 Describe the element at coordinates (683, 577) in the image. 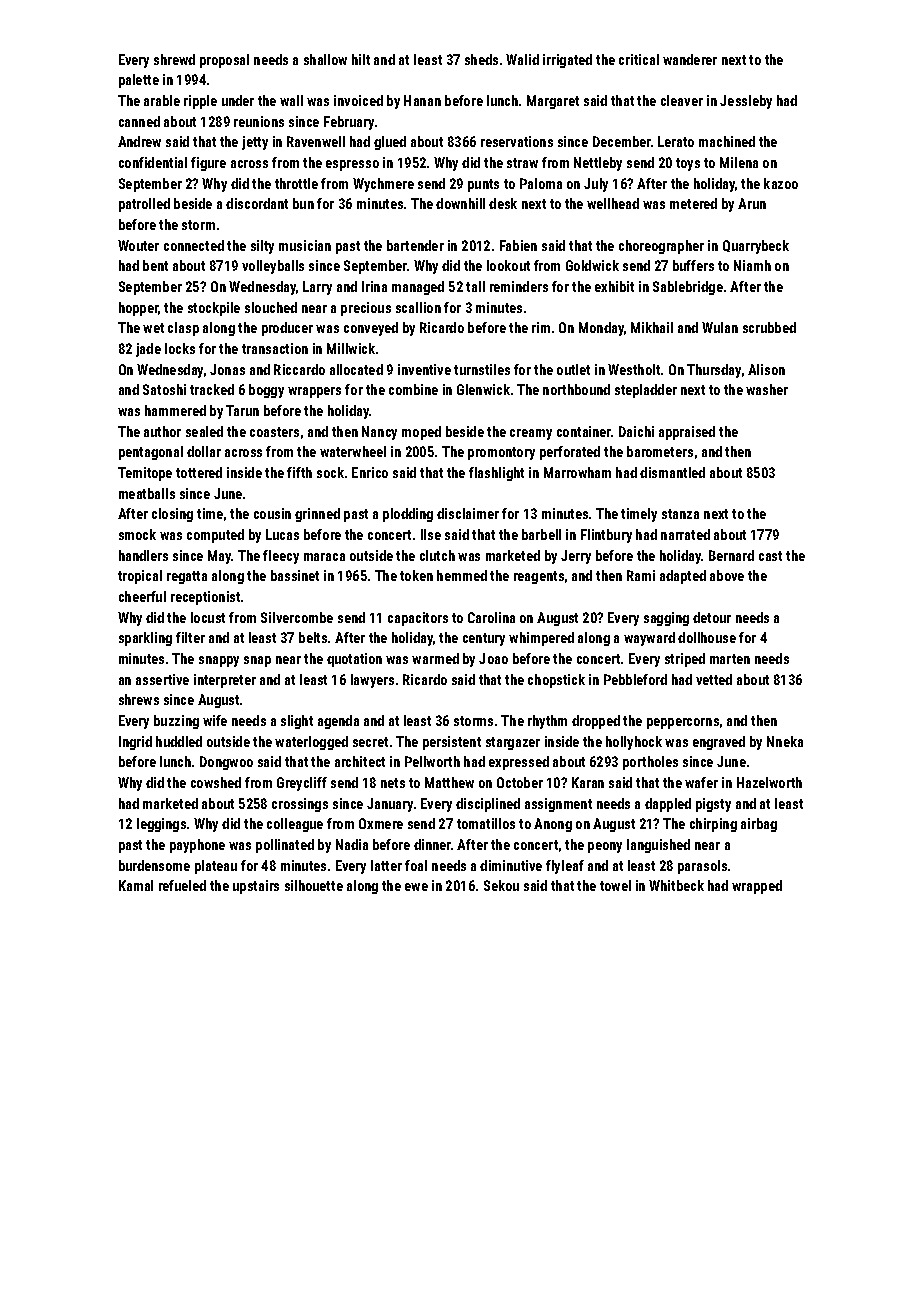

I see `adapted` at that location.
